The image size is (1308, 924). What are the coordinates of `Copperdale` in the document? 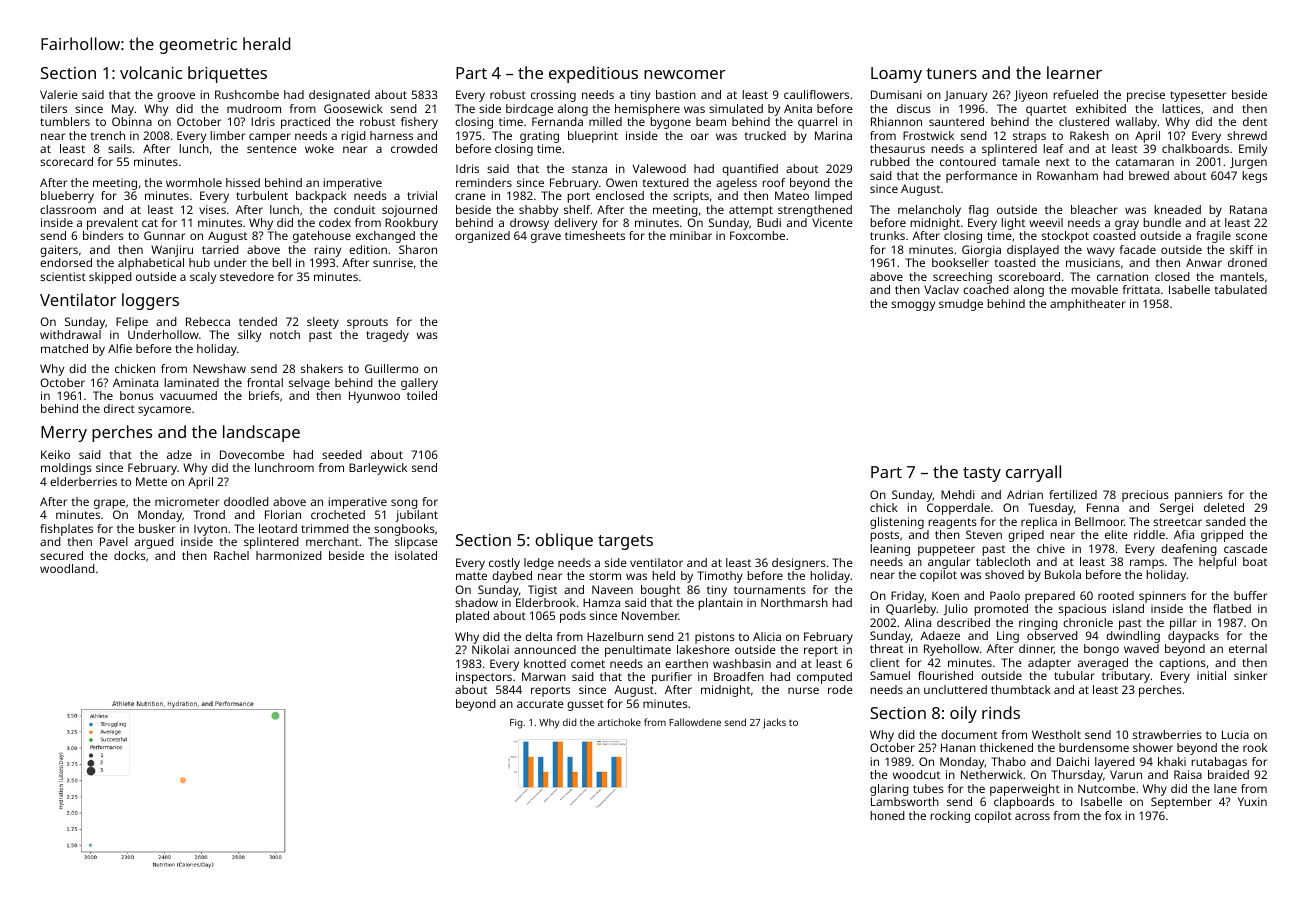 It's located at (958, 509).
